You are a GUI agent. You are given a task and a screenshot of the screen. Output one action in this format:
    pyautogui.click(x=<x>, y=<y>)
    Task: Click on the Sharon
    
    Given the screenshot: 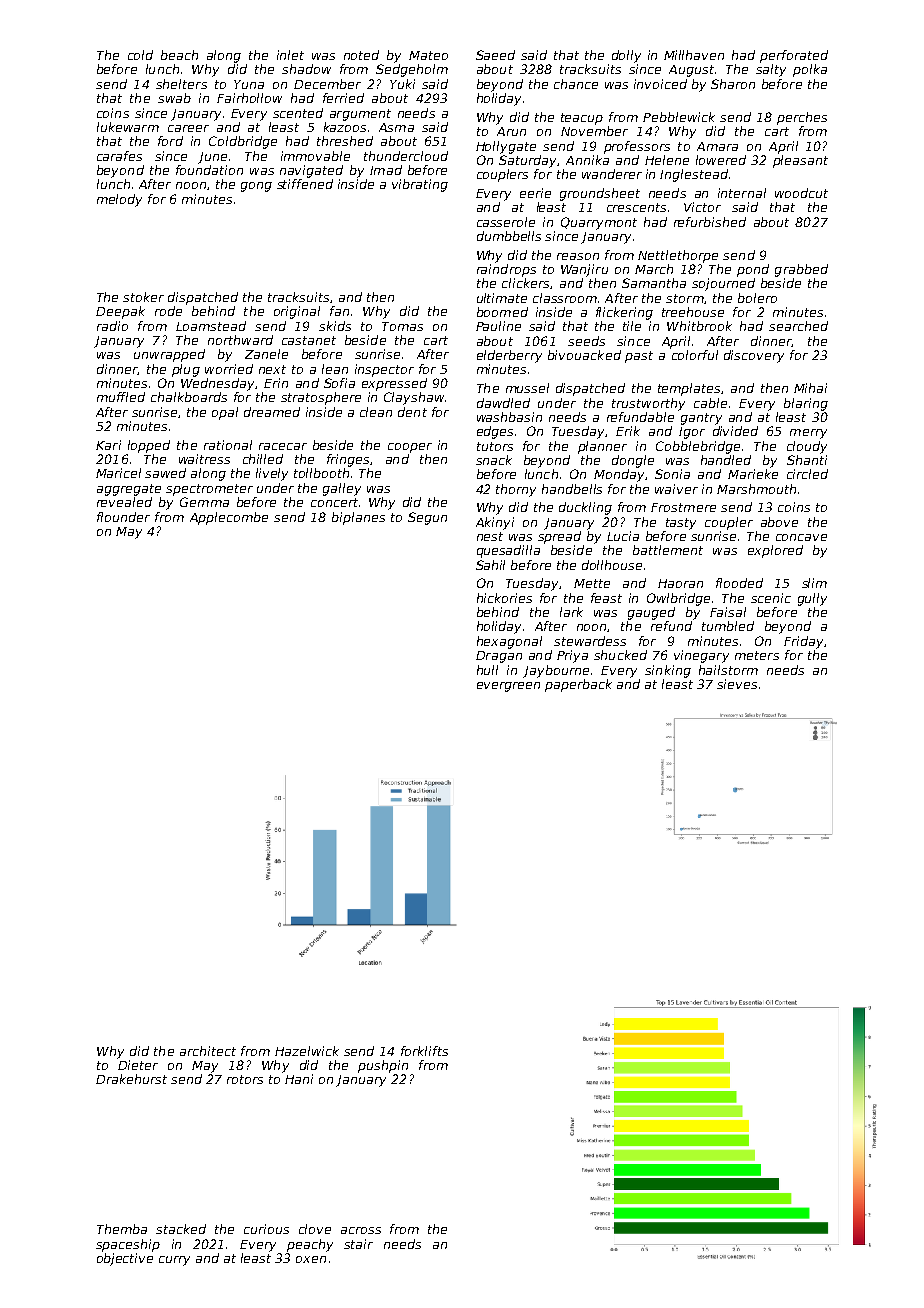 What is the action you would take?
    pyautogui.click(x=733, y=84)
